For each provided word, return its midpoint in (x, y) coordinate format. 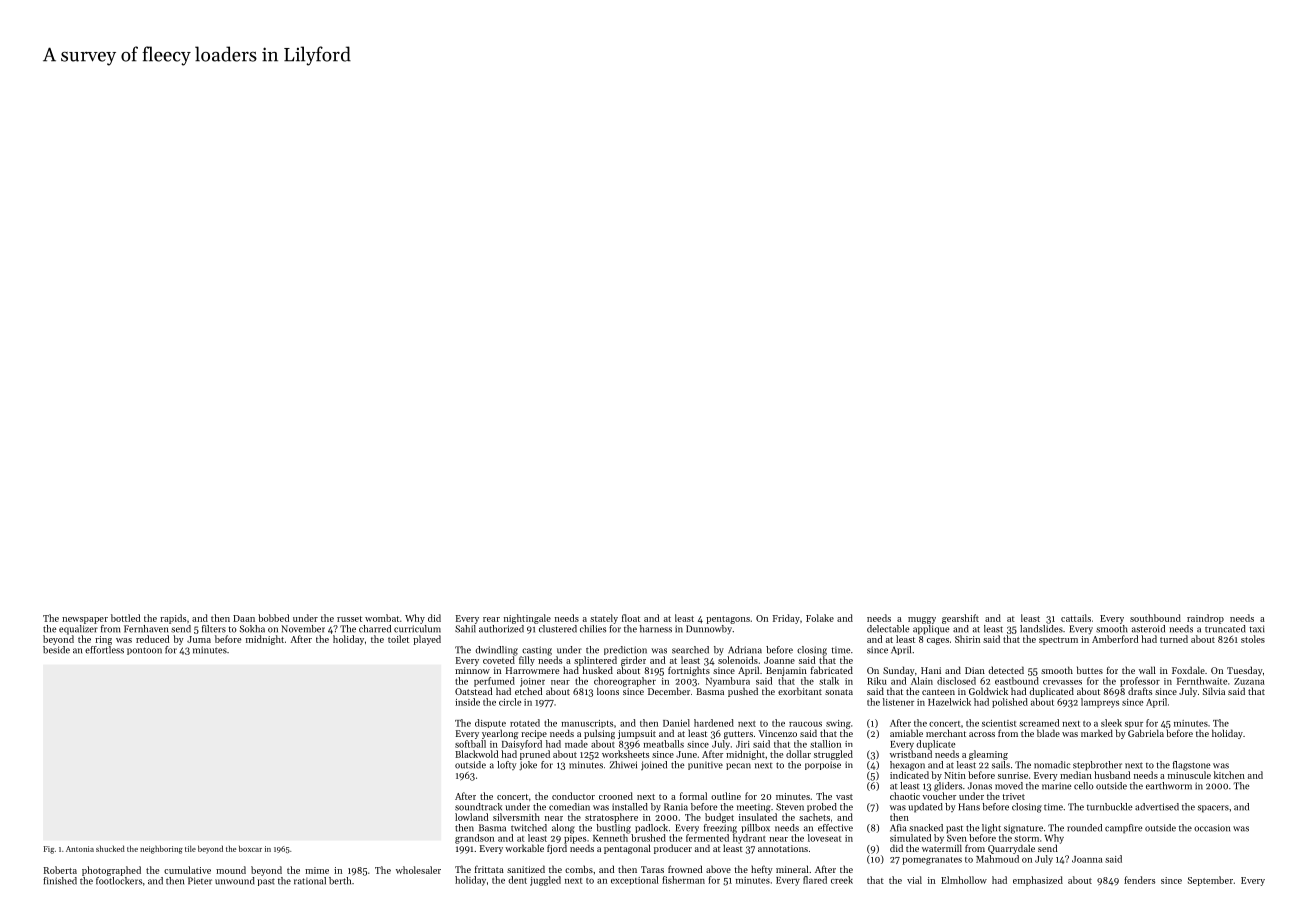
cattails (1076, 618)
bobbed (273, 618)
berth (340, 881)
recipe (534, 734)
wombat (382, 618)
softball (470, 744)
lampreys (1100, 703)
